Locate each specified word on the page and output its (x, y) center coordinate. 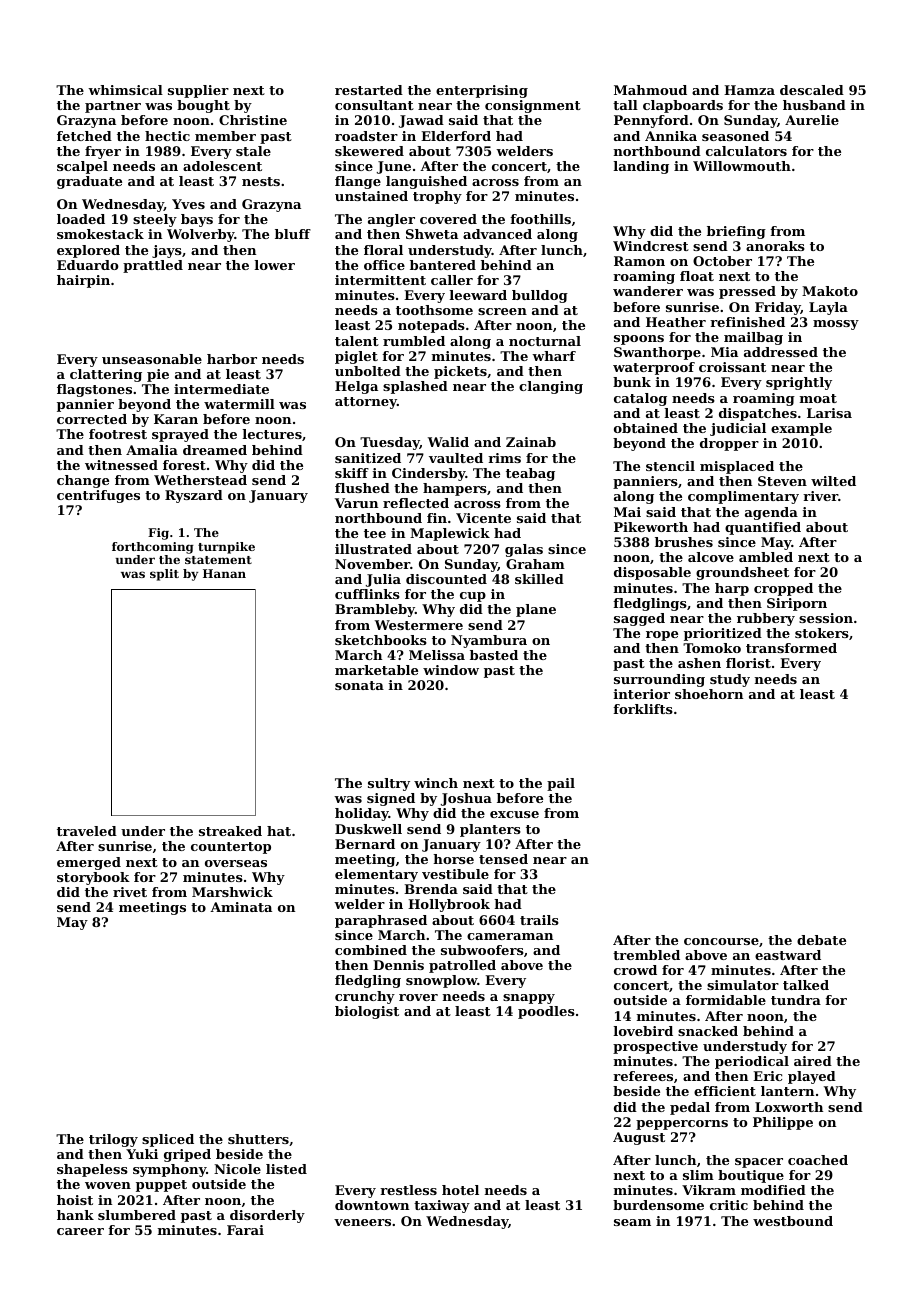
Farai (245, 1230)
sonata (359, 685)
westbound (793, 1221)
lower (275, 265)
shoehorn (709, 694)
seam (632, 1222)
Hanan (224, 573)
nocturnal (545, 341)
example (801, 429)
